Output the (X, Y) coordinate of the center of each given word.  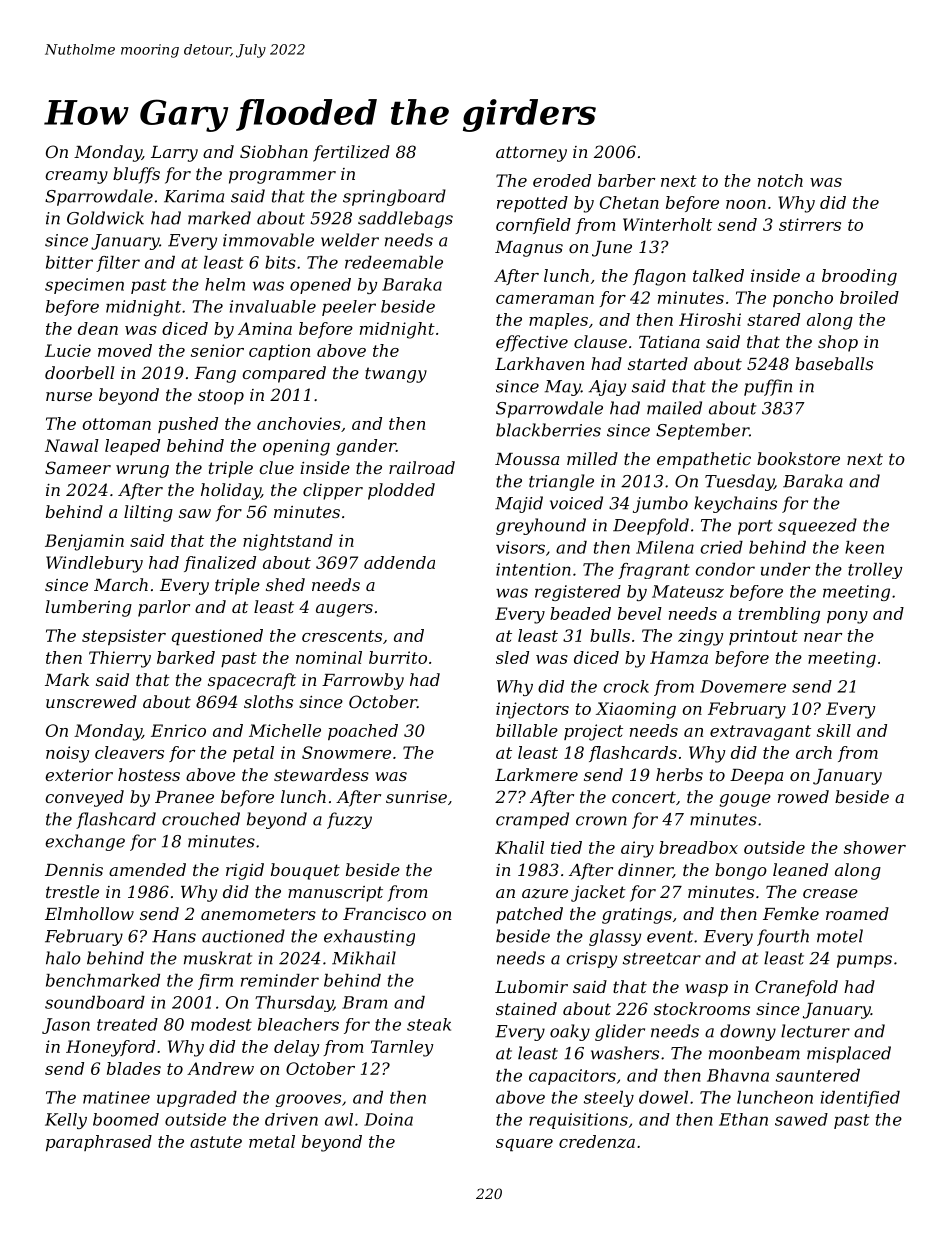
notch (780, 180)
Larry (174, 154)
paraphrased (99, 1143)
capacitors (572, 1077)
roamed (857, 913)
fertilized (351, 153)
